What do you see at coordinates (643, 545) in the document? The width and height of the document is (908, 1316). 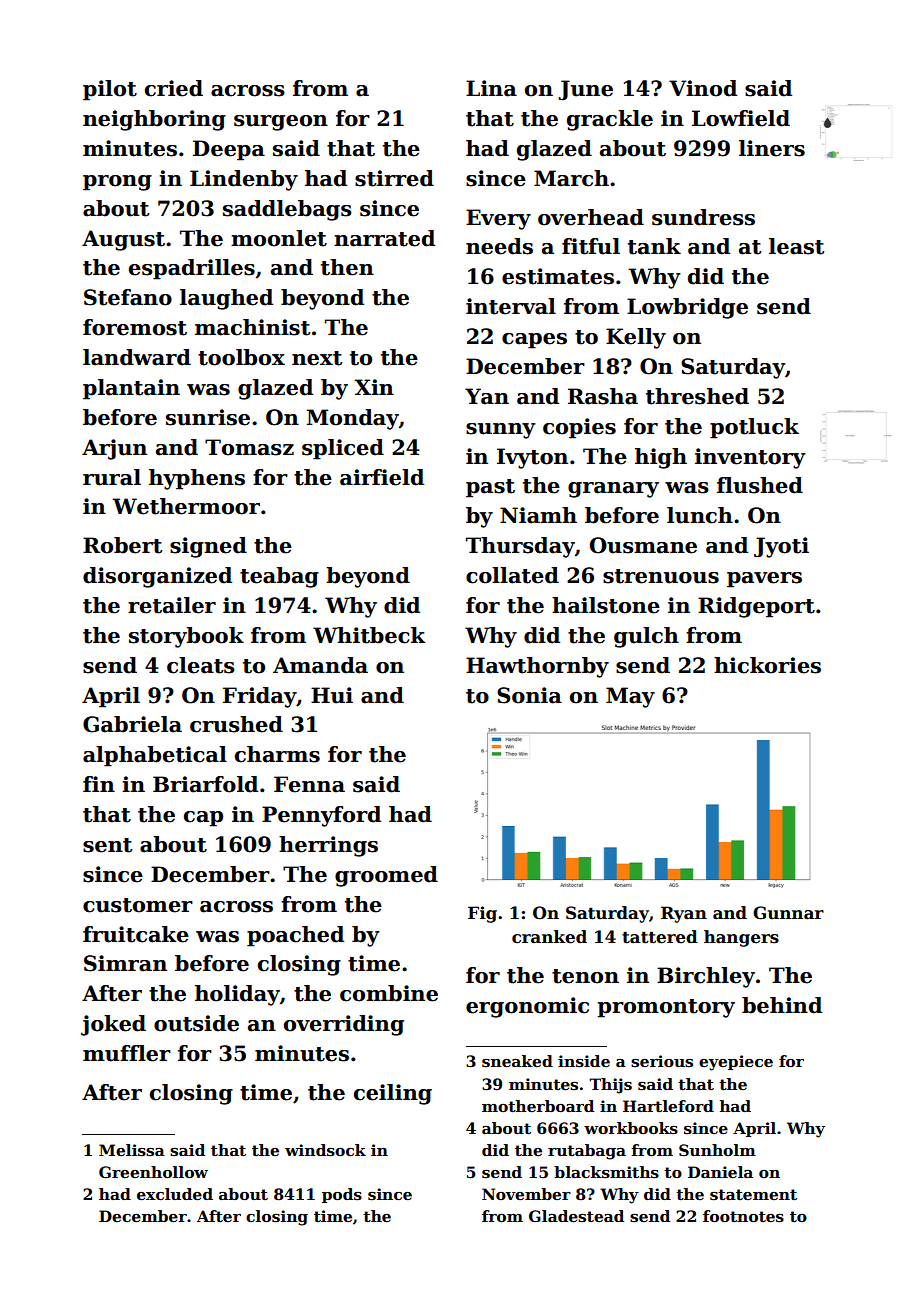 I see `Ousmane` at bounding box center [643, 545].
